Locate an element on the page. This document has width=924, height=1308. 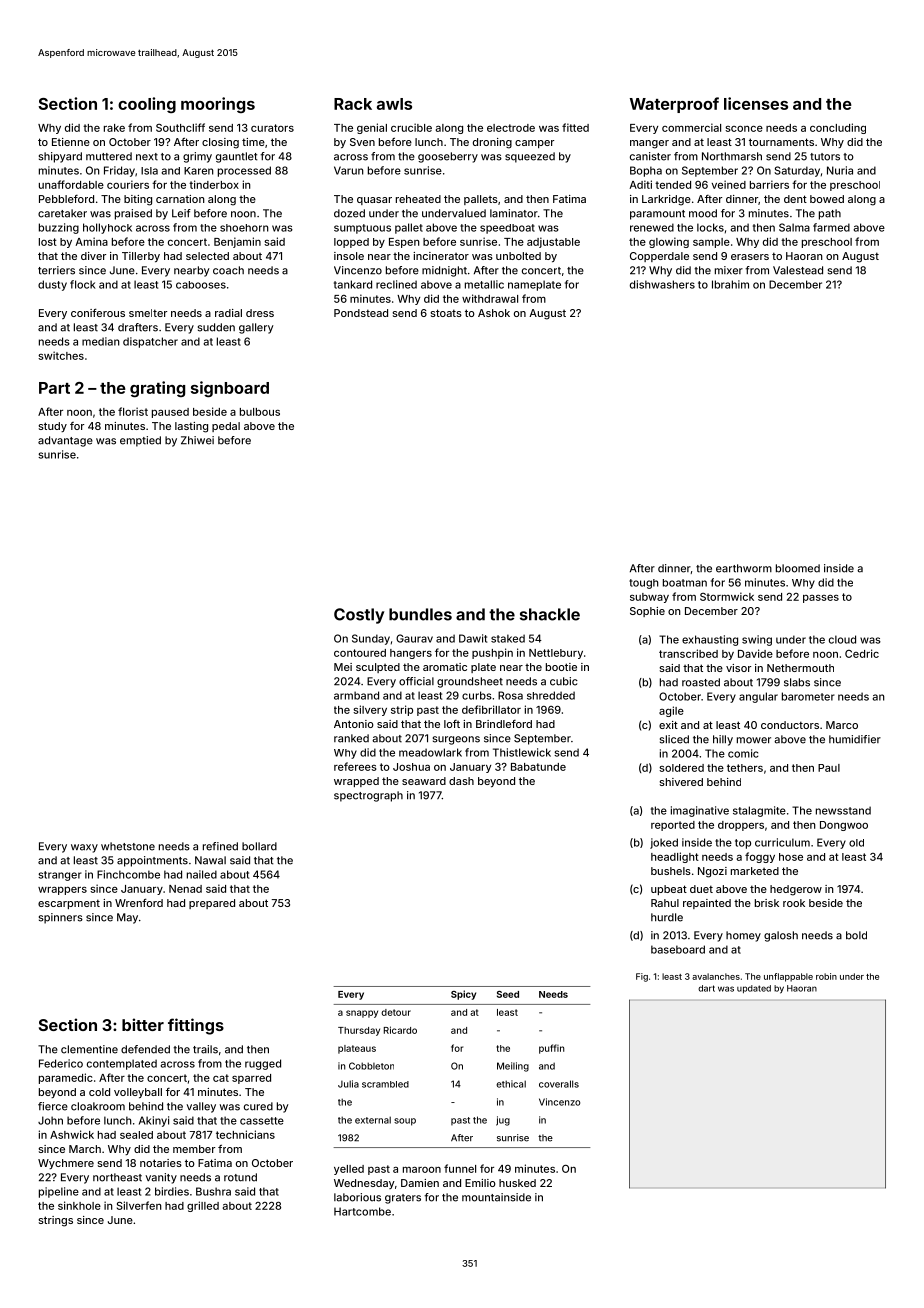
concluding is located at coordinates (838, 128).
